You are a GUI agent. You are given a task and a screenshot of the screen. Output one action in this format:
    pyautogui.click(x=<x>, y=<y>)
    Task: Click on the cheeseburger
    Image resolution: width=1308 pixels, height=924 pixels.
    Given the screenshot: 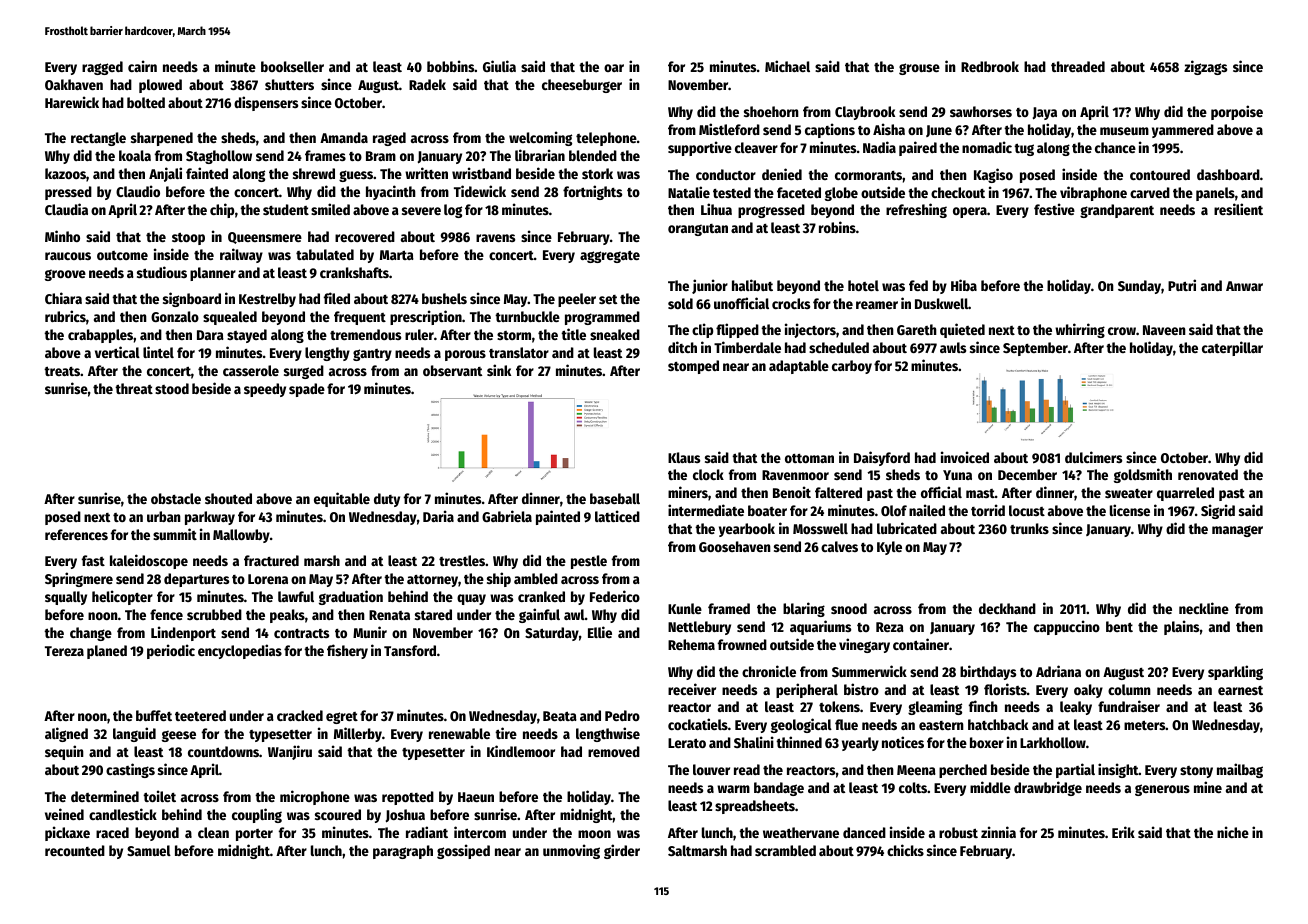 What is the action you would take?
    pyautogui.click(x=582, y=86)
